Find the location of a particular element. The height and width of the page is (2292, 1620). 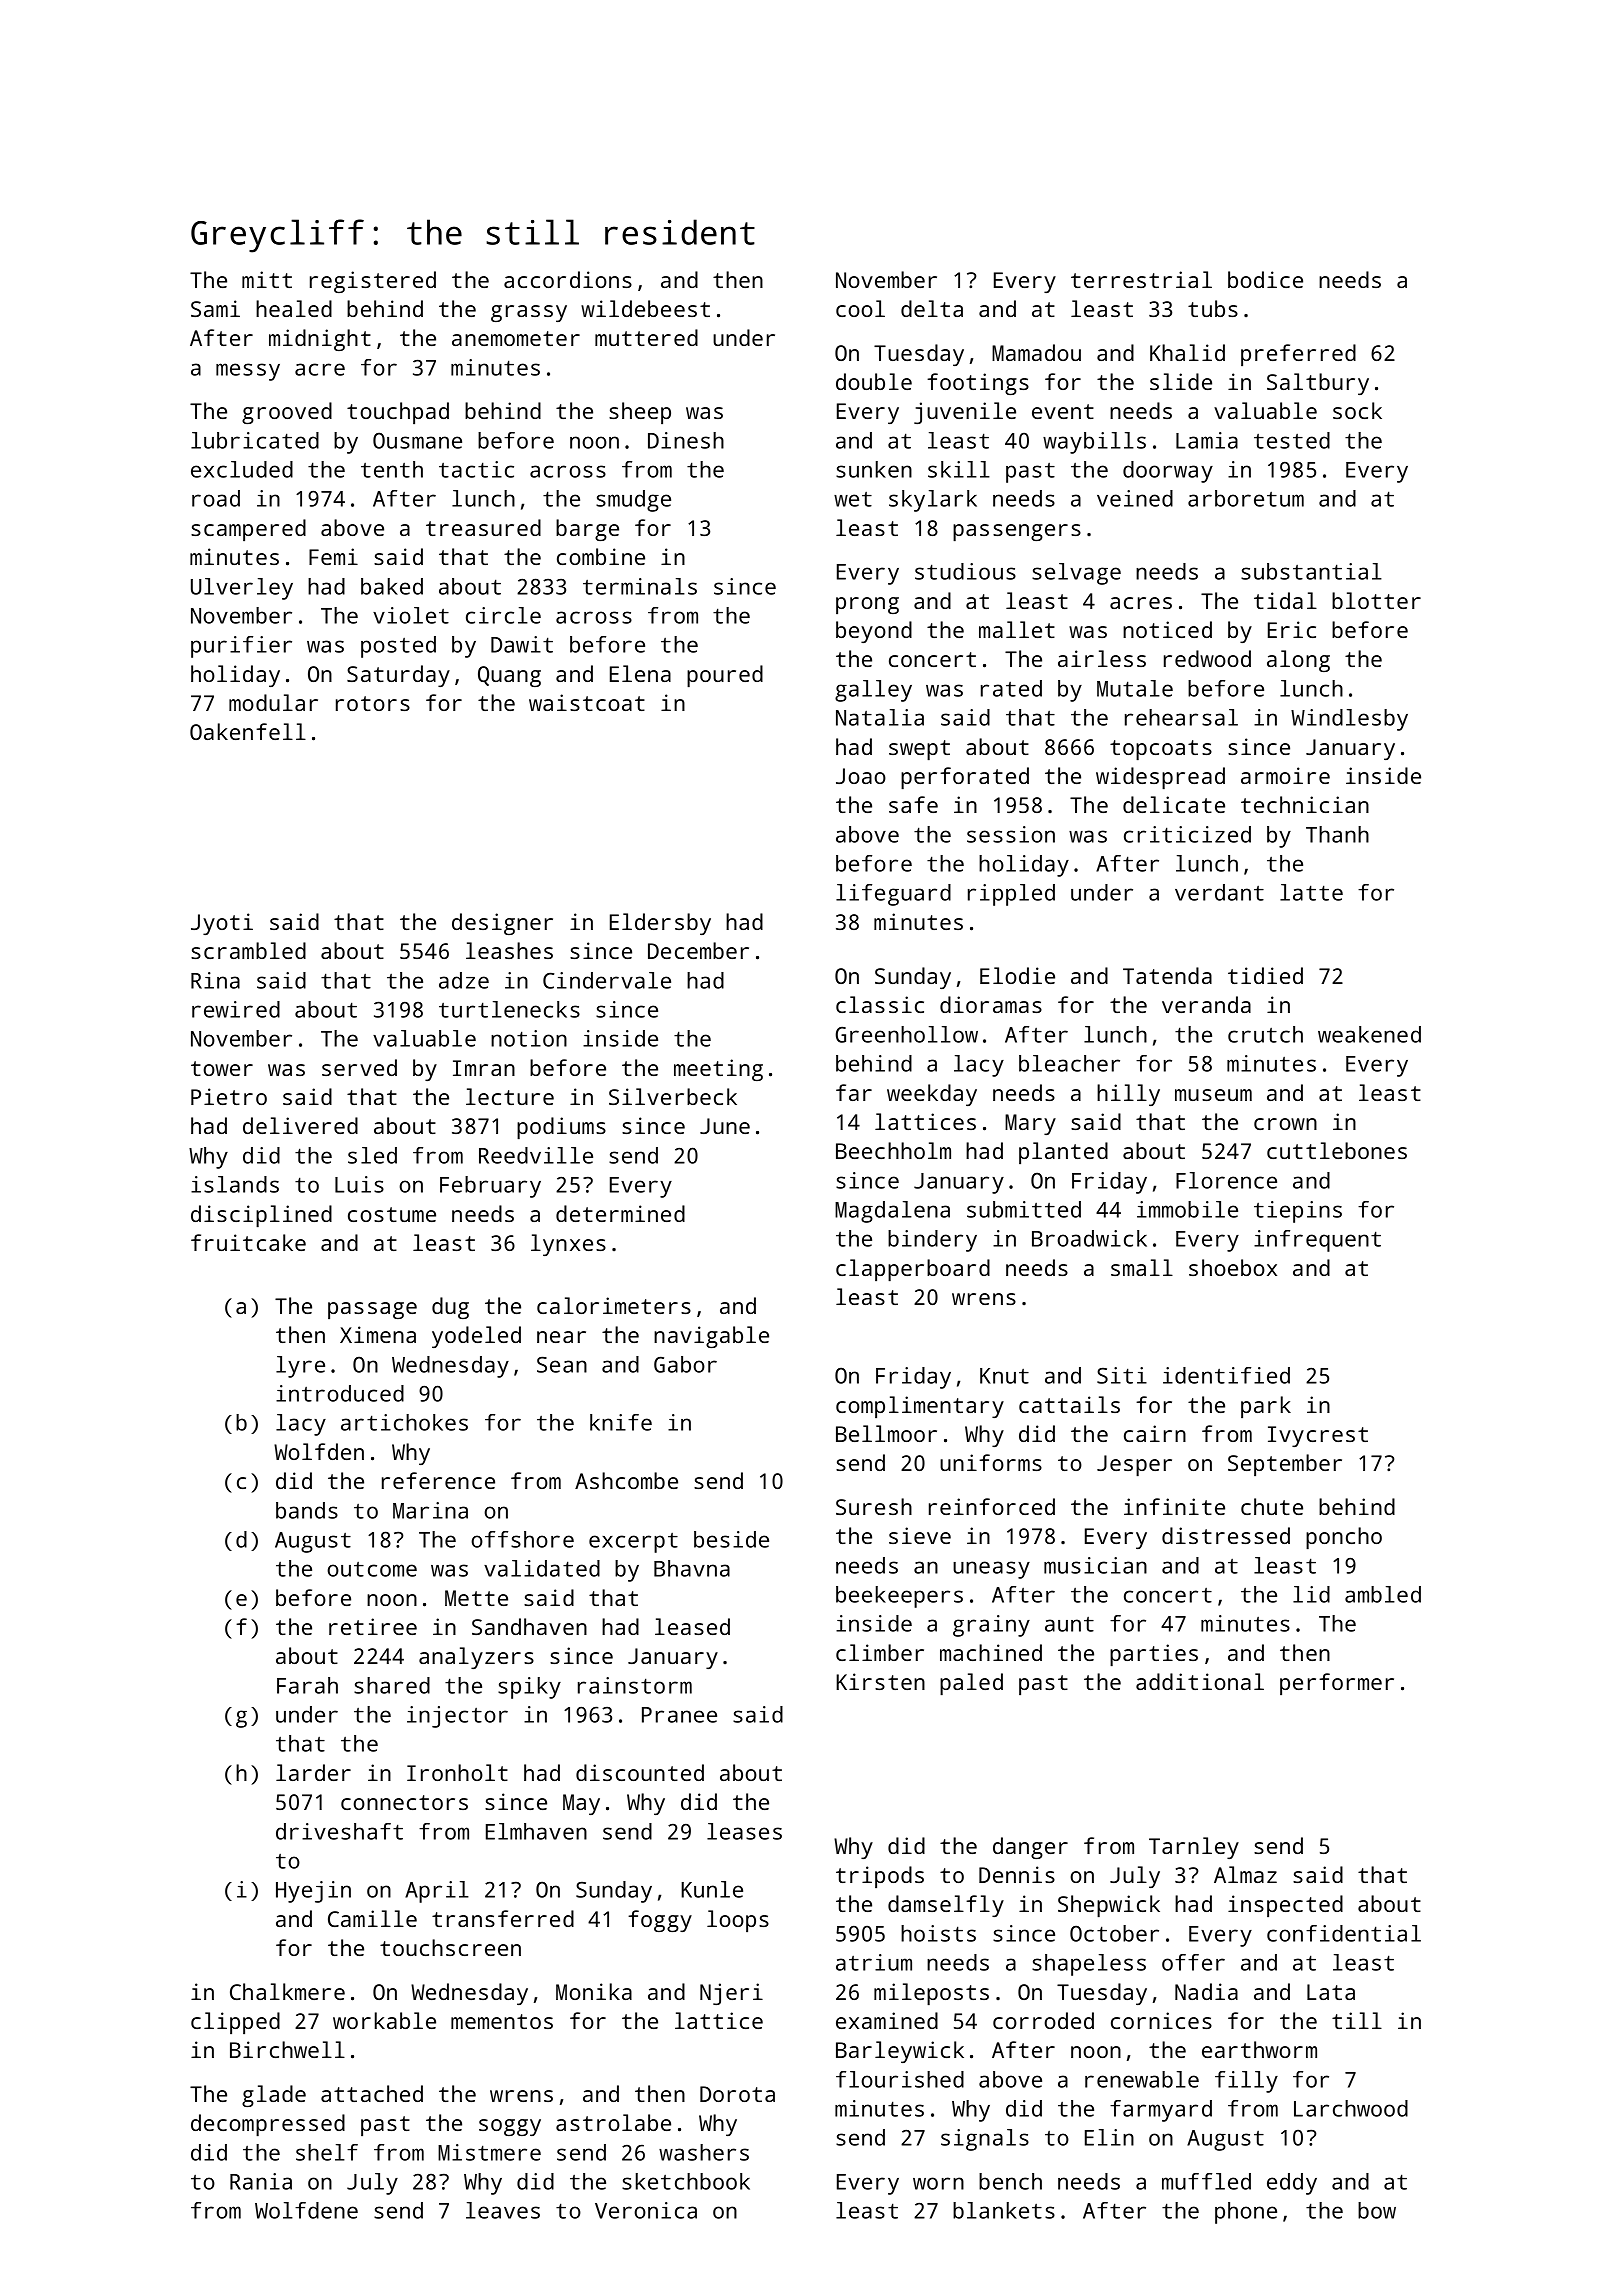

Rania is located at coordinates (261, 2181).
